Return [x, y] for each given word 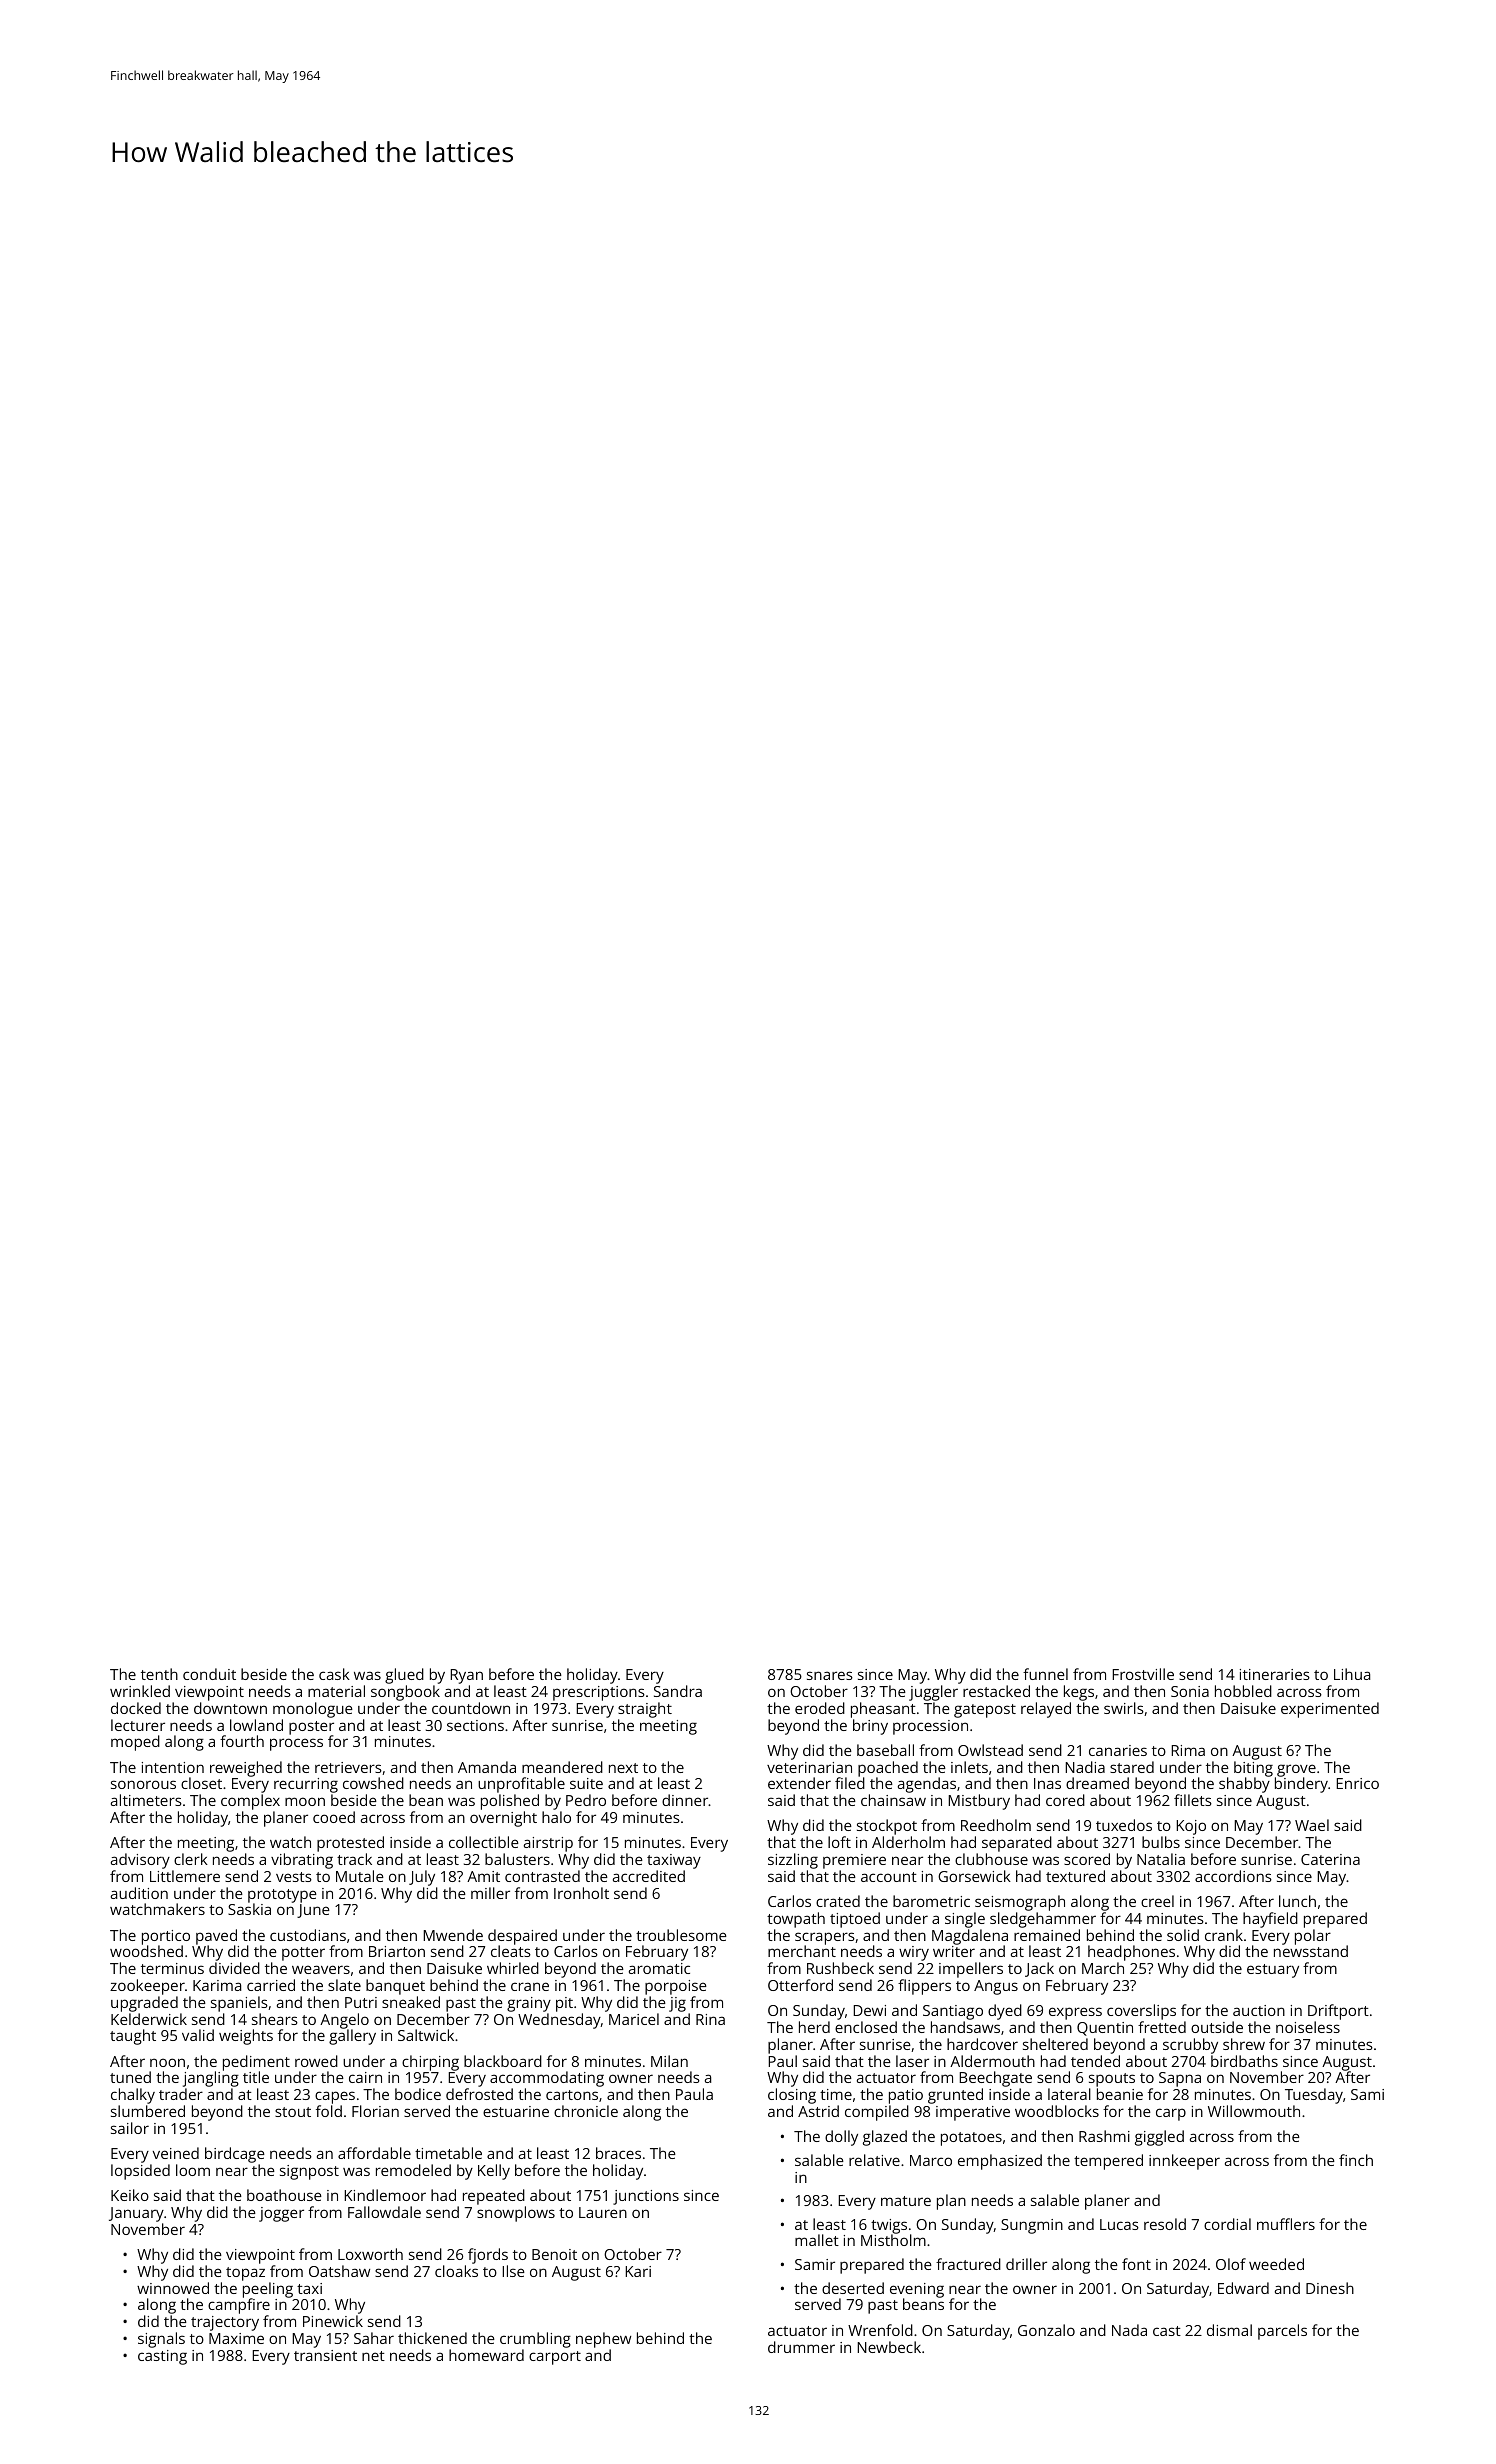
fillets [1193, 1800]
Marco [931, 2160]
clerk [191, 1859]
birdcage [235, 2155]
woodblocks [1057, 2111]
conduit [209, 1674]
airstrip [548, 1844]
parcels [1282, 2332]
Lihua [1352, 1674]
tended [1095, 2061]
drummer [801, 2347]
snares [830, 1675]
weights [246, 2037]
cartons [572, 2095]
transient [325, 2355]
